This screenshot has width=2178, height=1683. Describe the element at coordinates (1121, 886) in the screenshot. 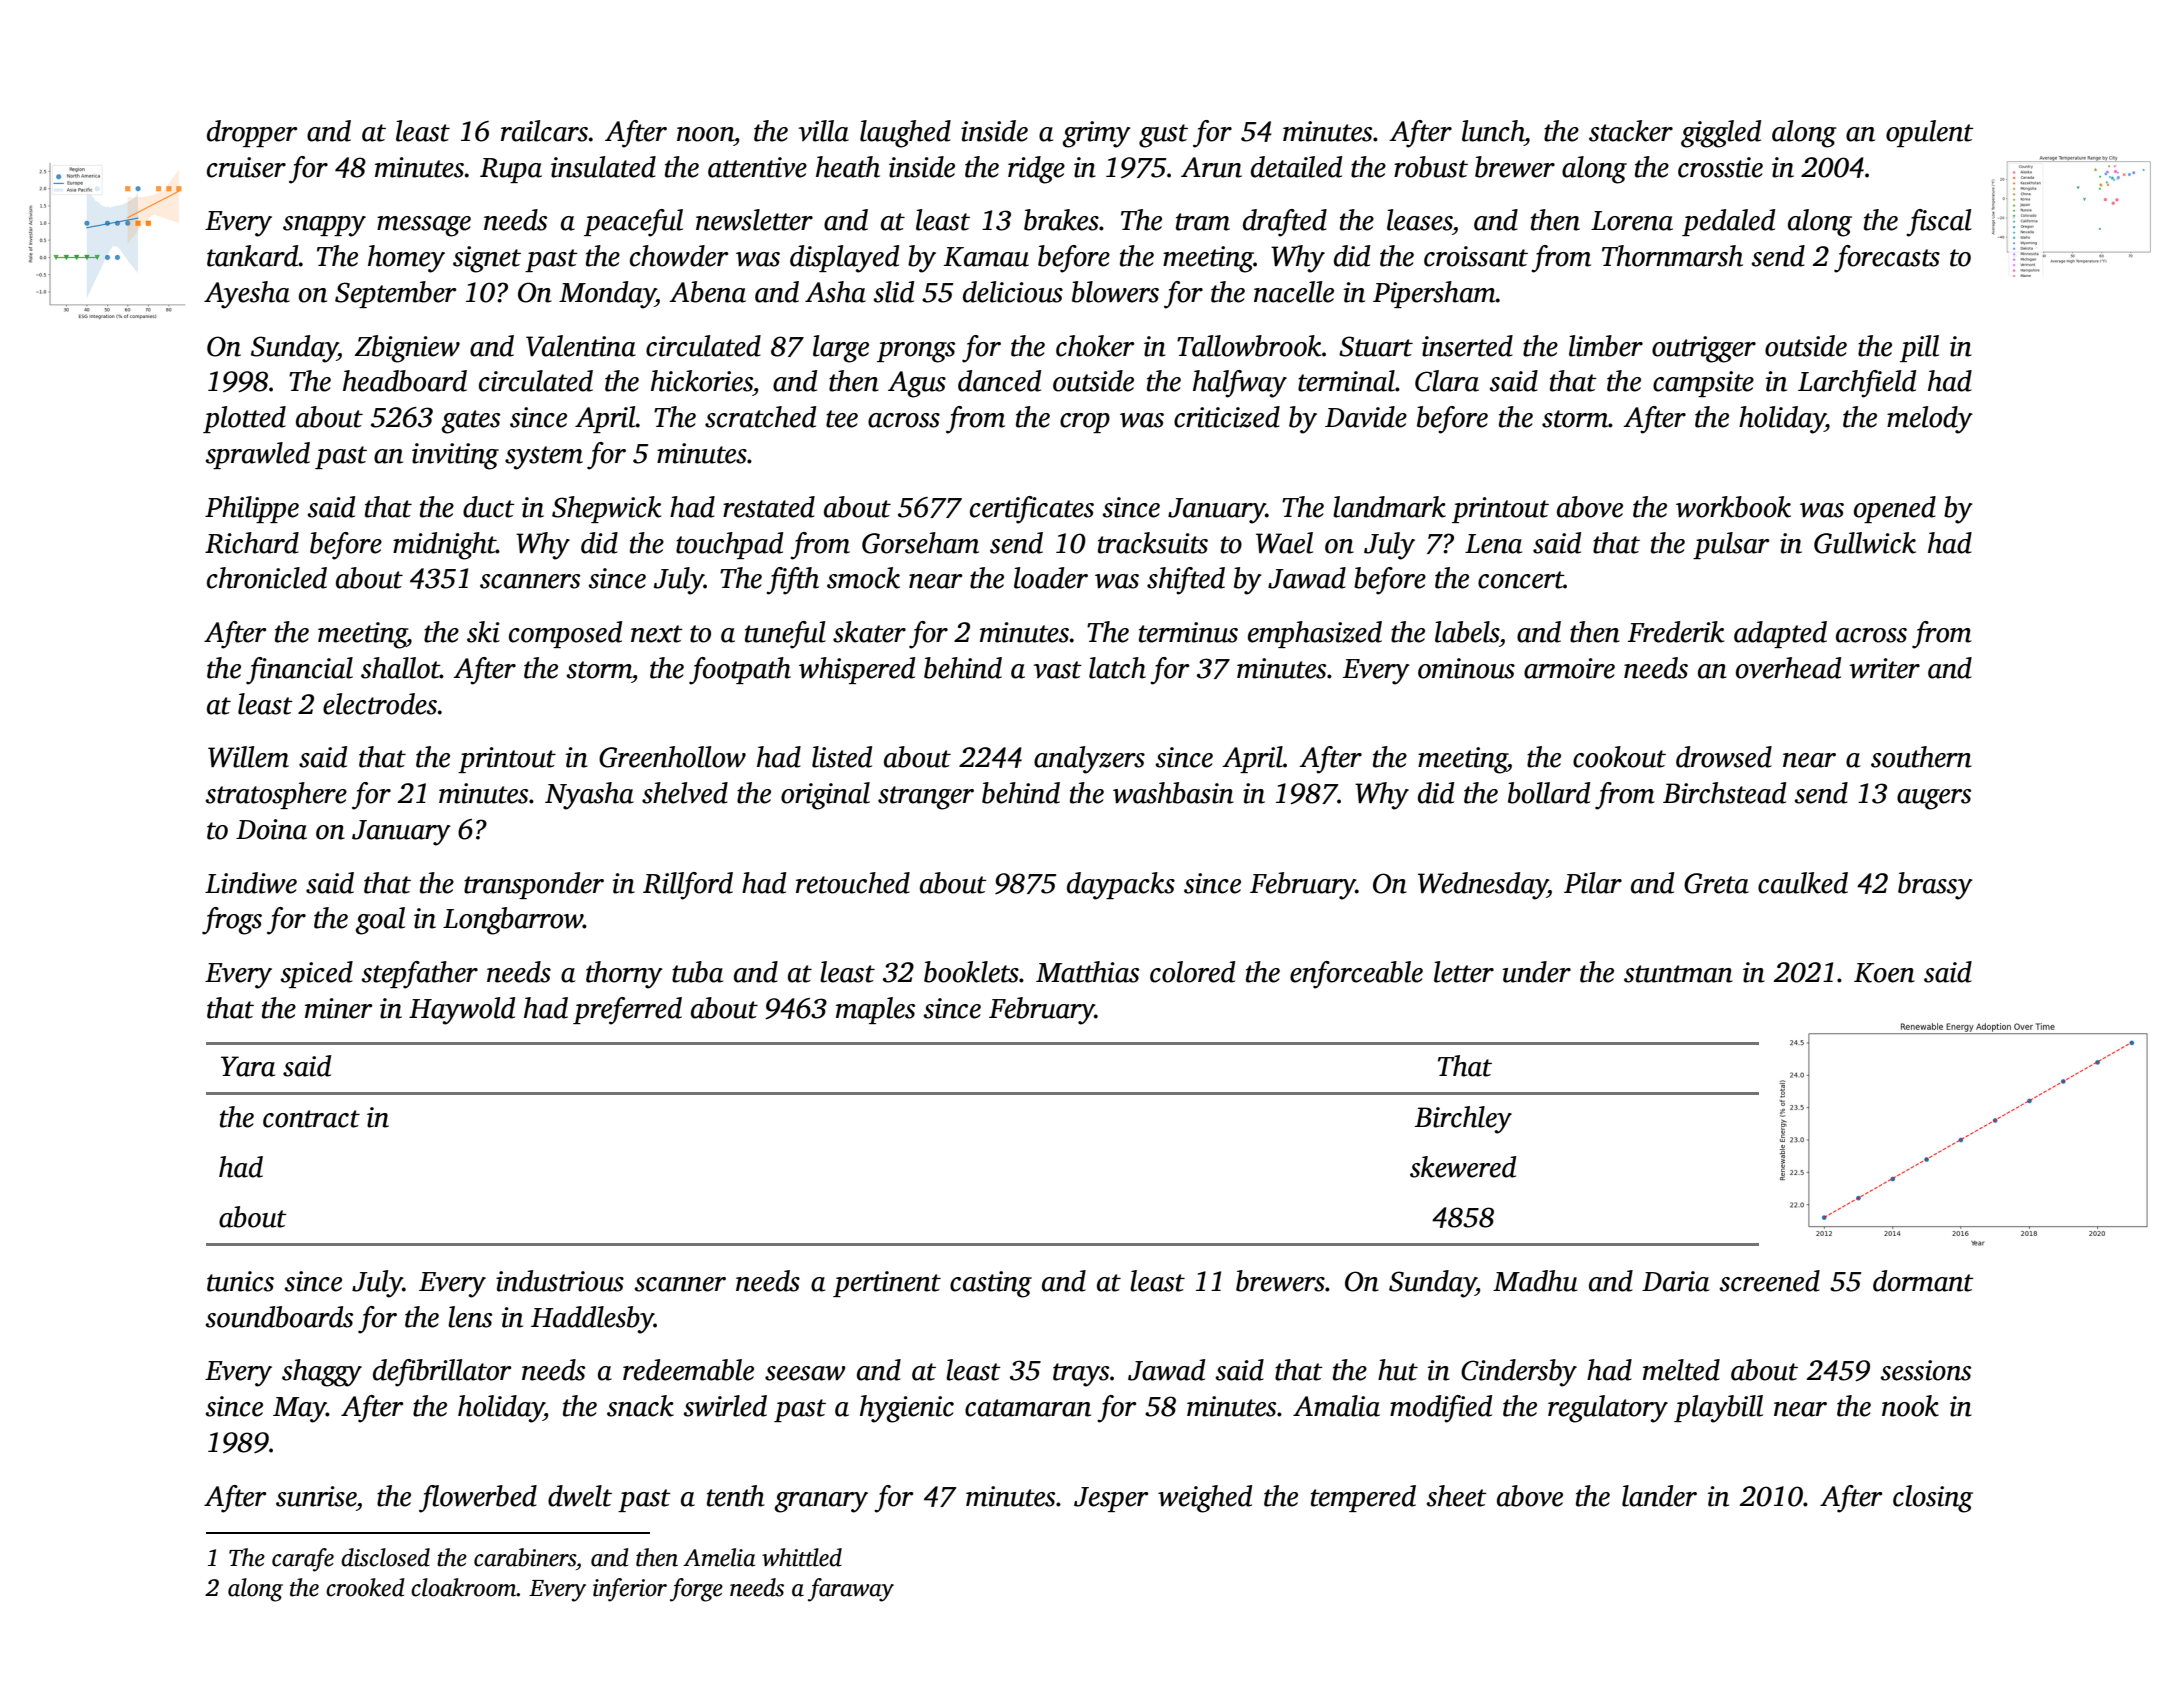

I see `daypacks` at that location.
